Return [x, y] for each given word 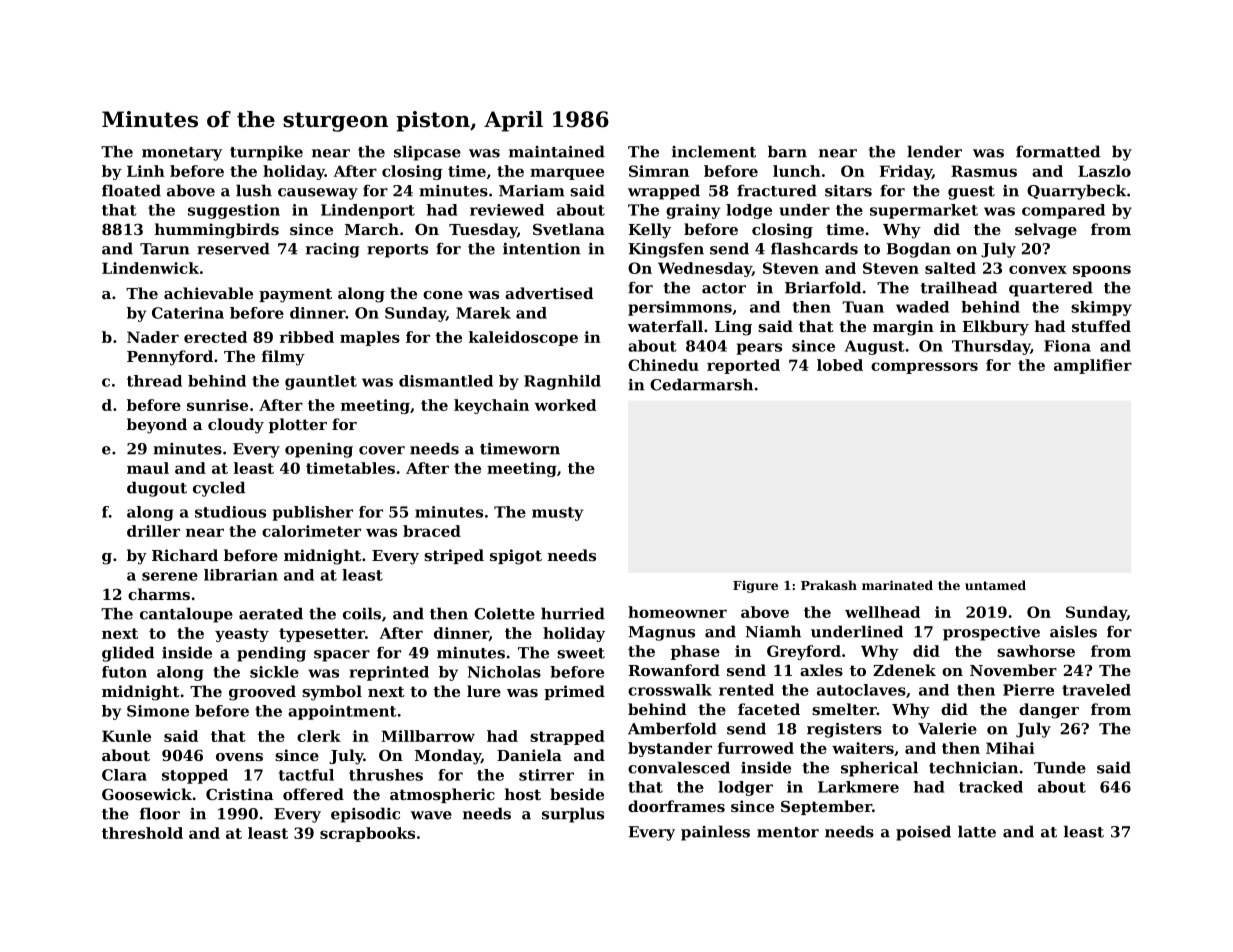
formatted [1058, 151]
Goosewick [147, 794]
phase [695, 652]
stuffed [1101, 326]
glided [128, 654]
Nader [153, 337]
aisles [1073, 631]
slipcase [427, 153]
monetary [182, 154]
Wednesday [705, 269]
